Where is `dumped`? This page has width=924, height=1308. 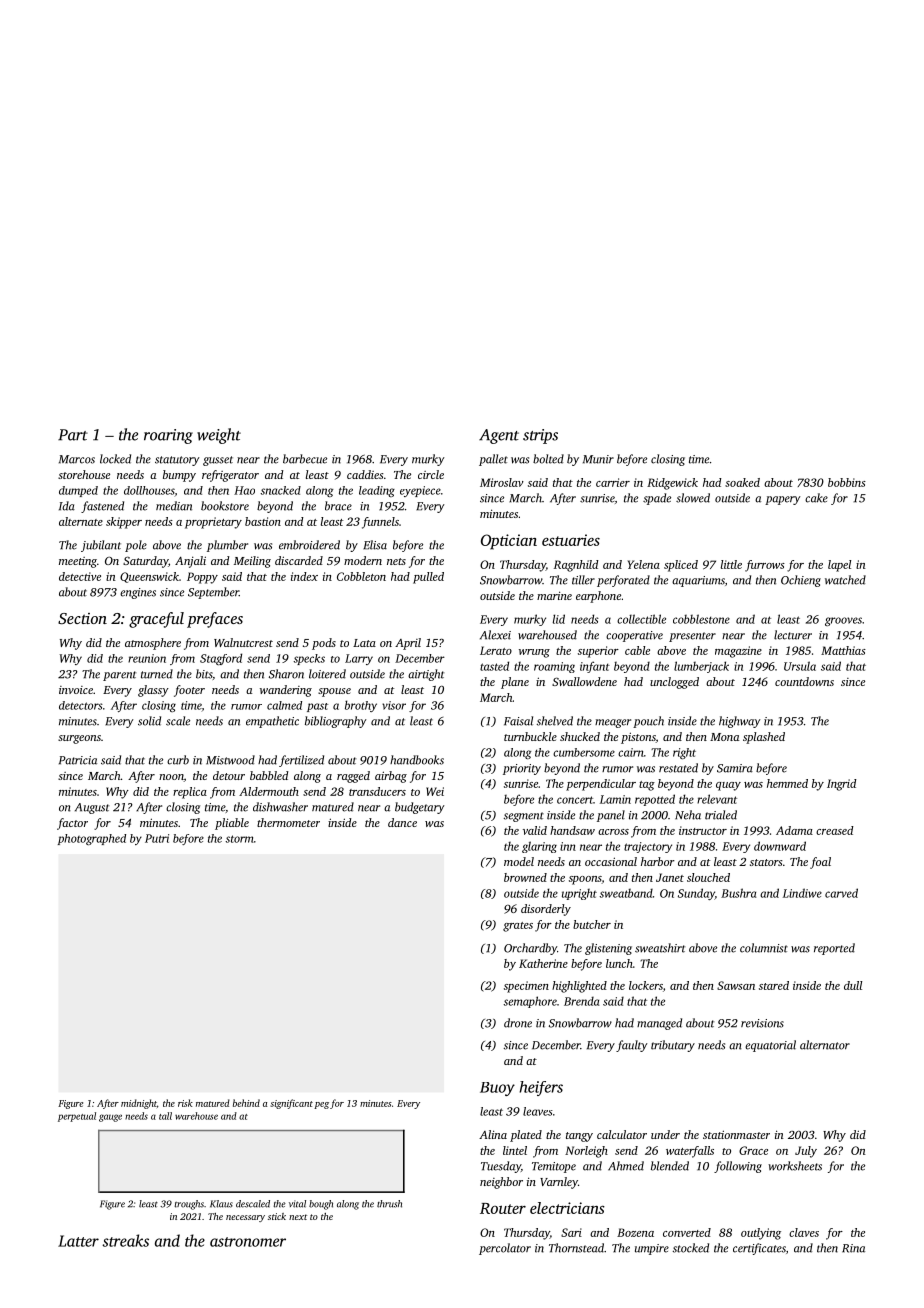
dumped is located at coordinates (78, 491).
